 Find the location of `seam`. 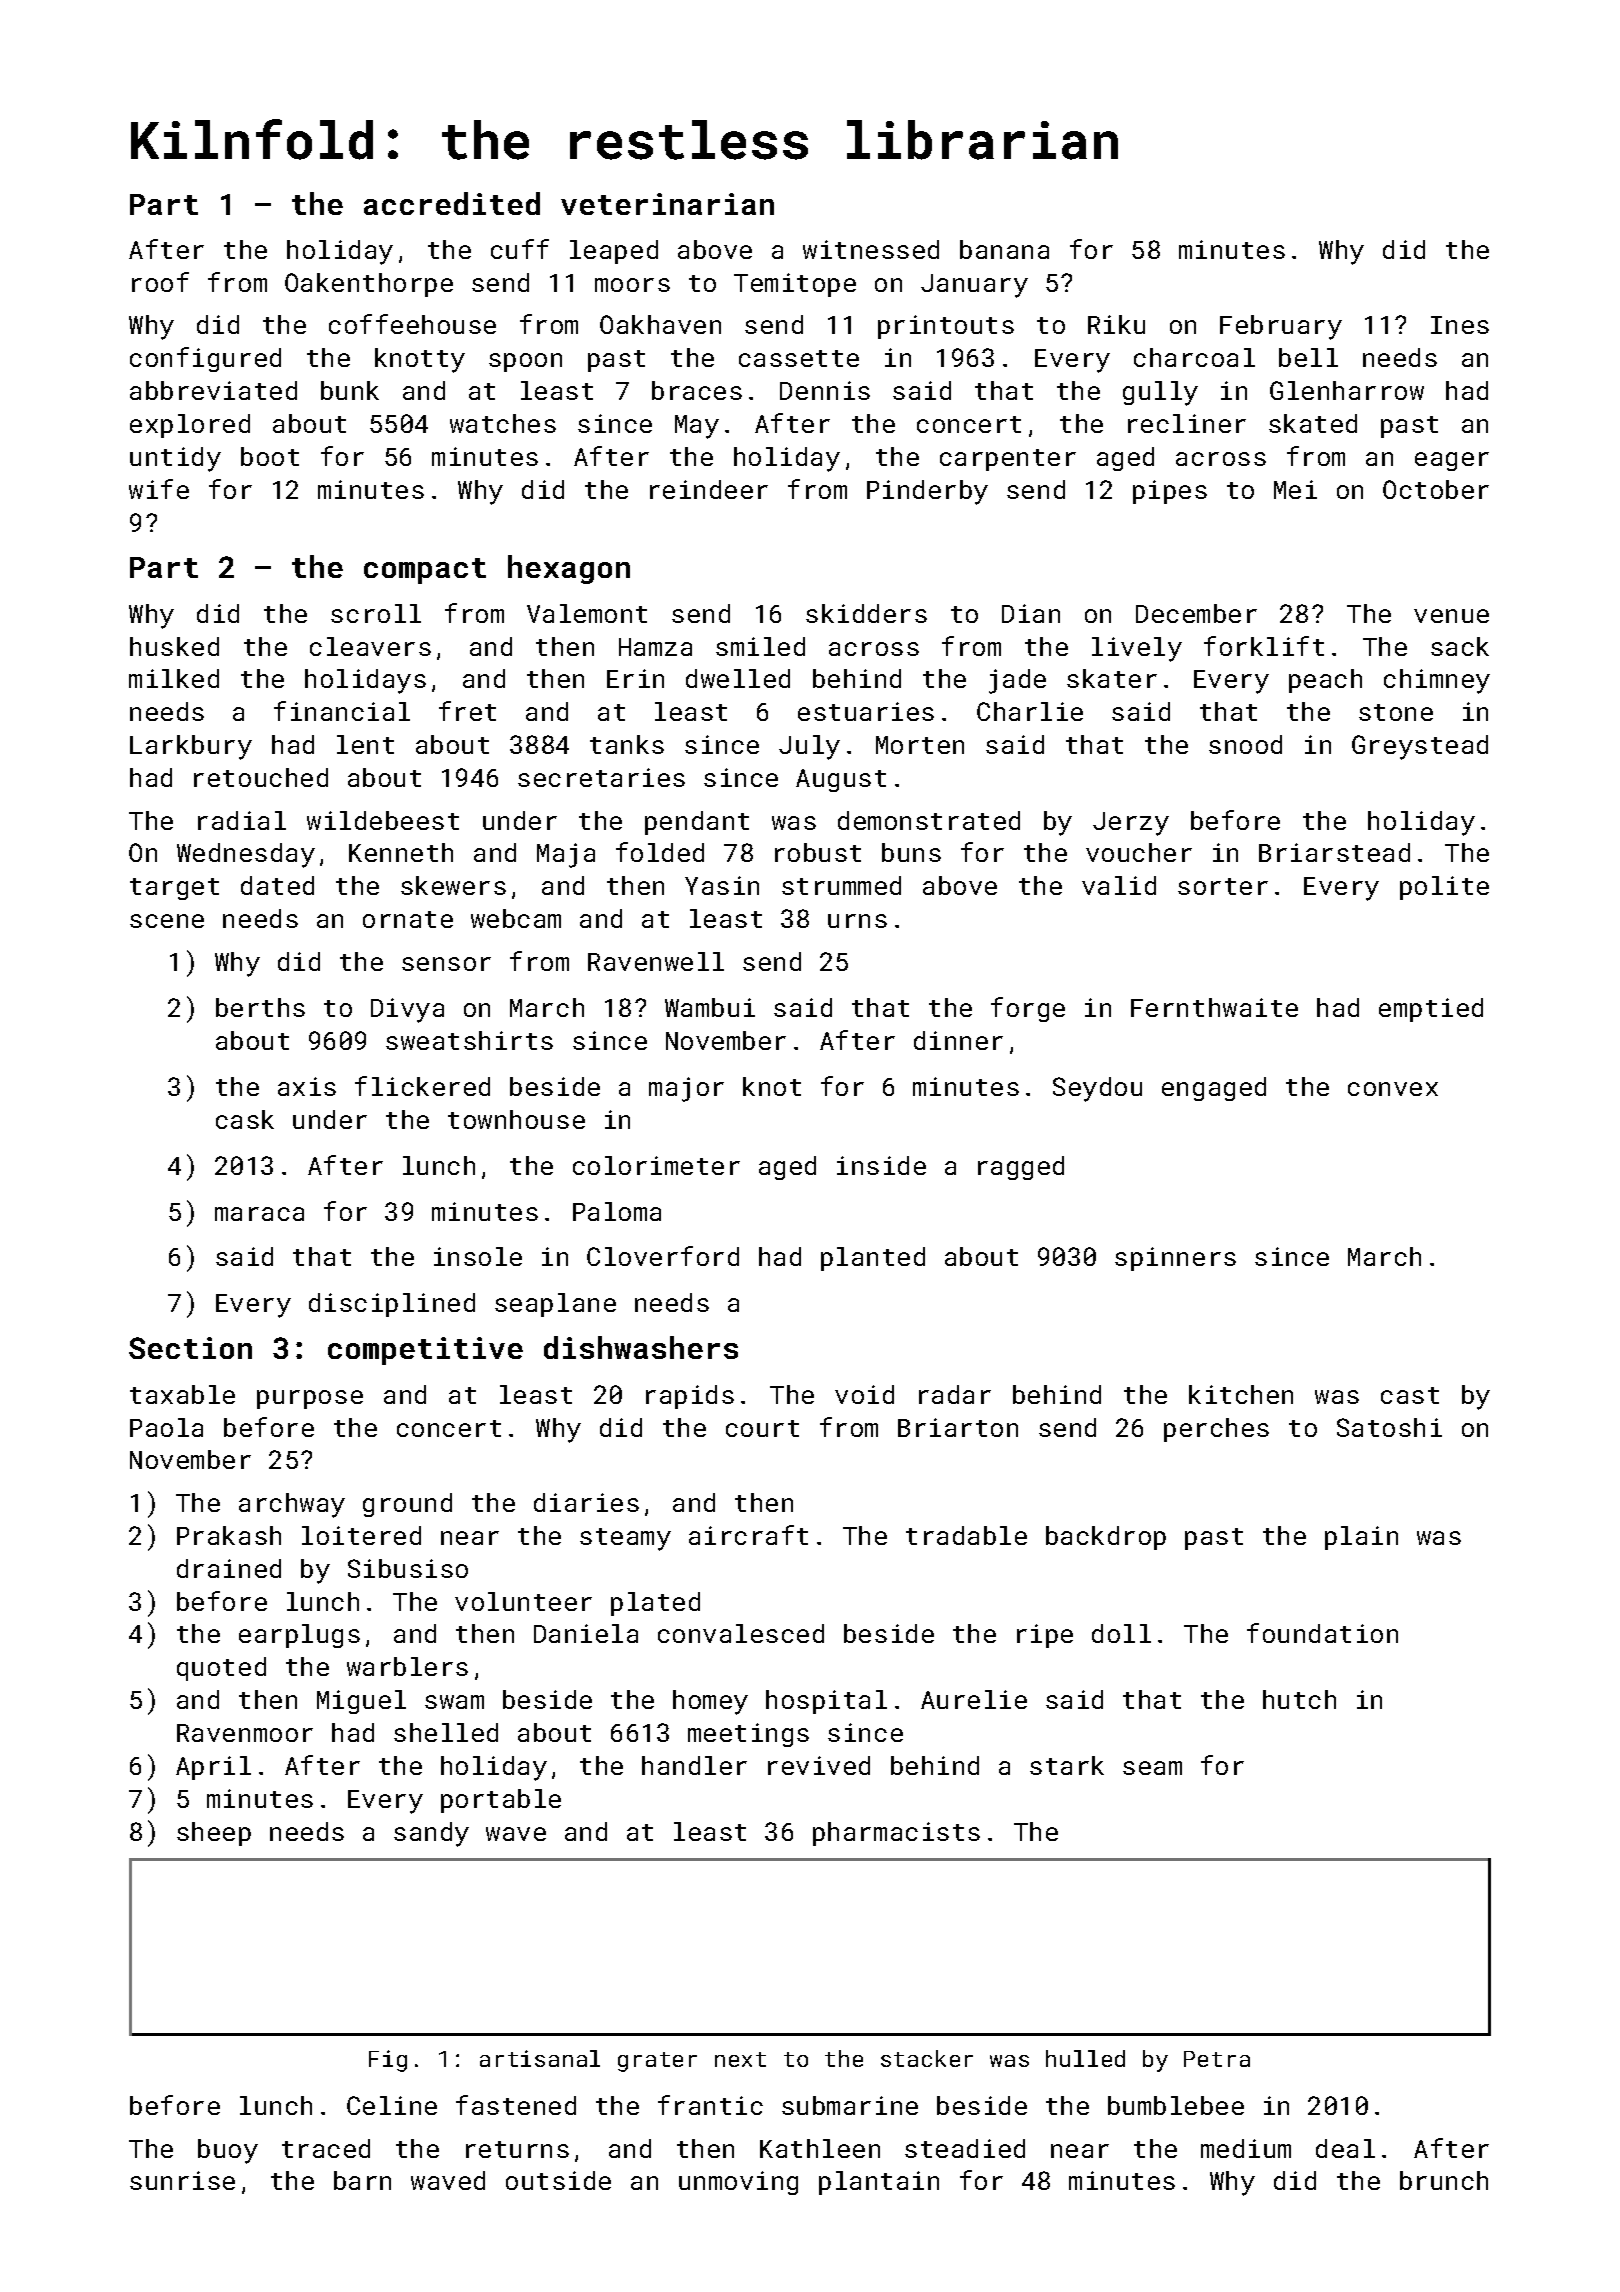

seam is located at coordinates (1152, 1768).
